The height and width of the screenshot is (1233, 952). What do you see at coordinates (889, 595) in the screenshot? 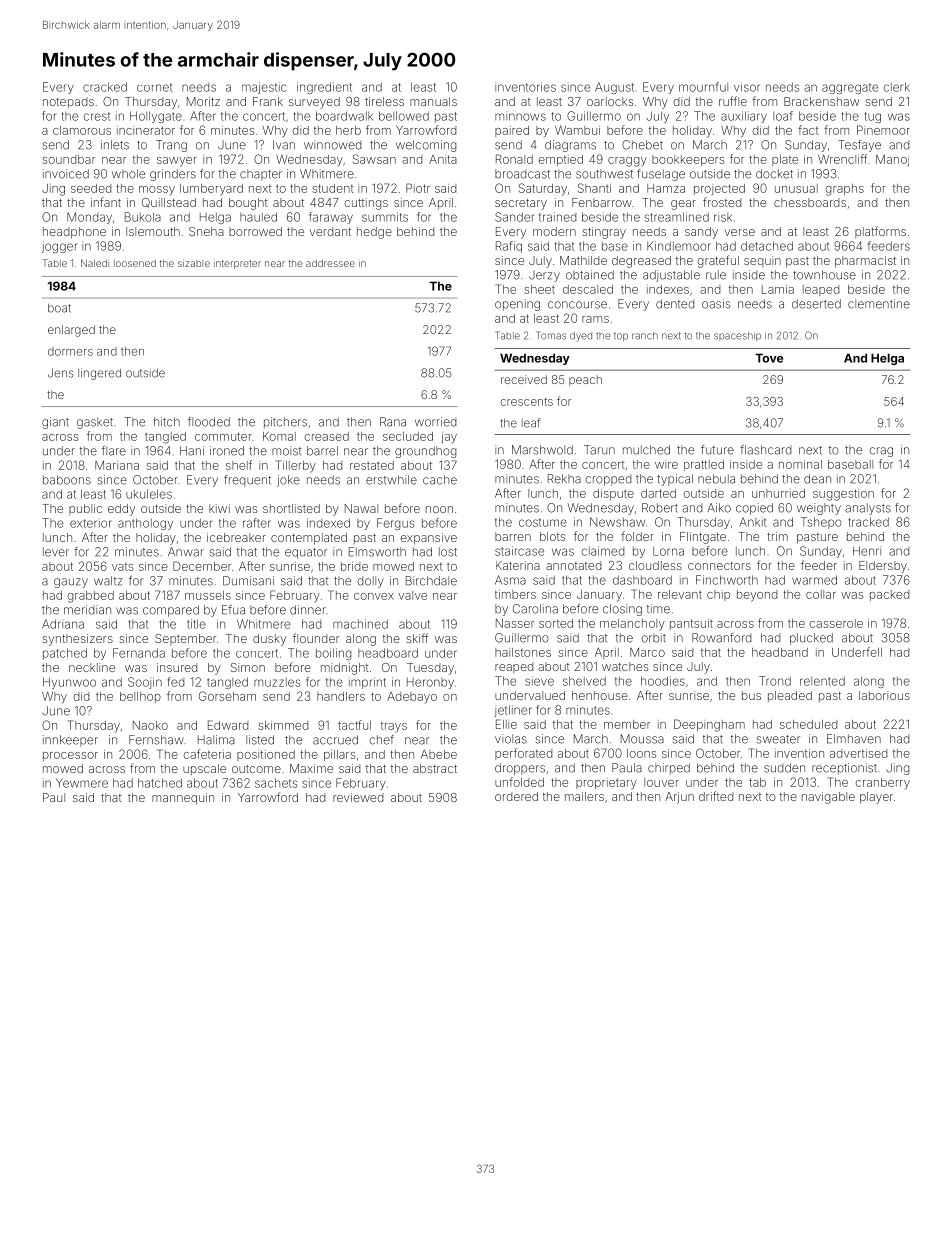
I see `packed` at bounding box center [889, 595].
